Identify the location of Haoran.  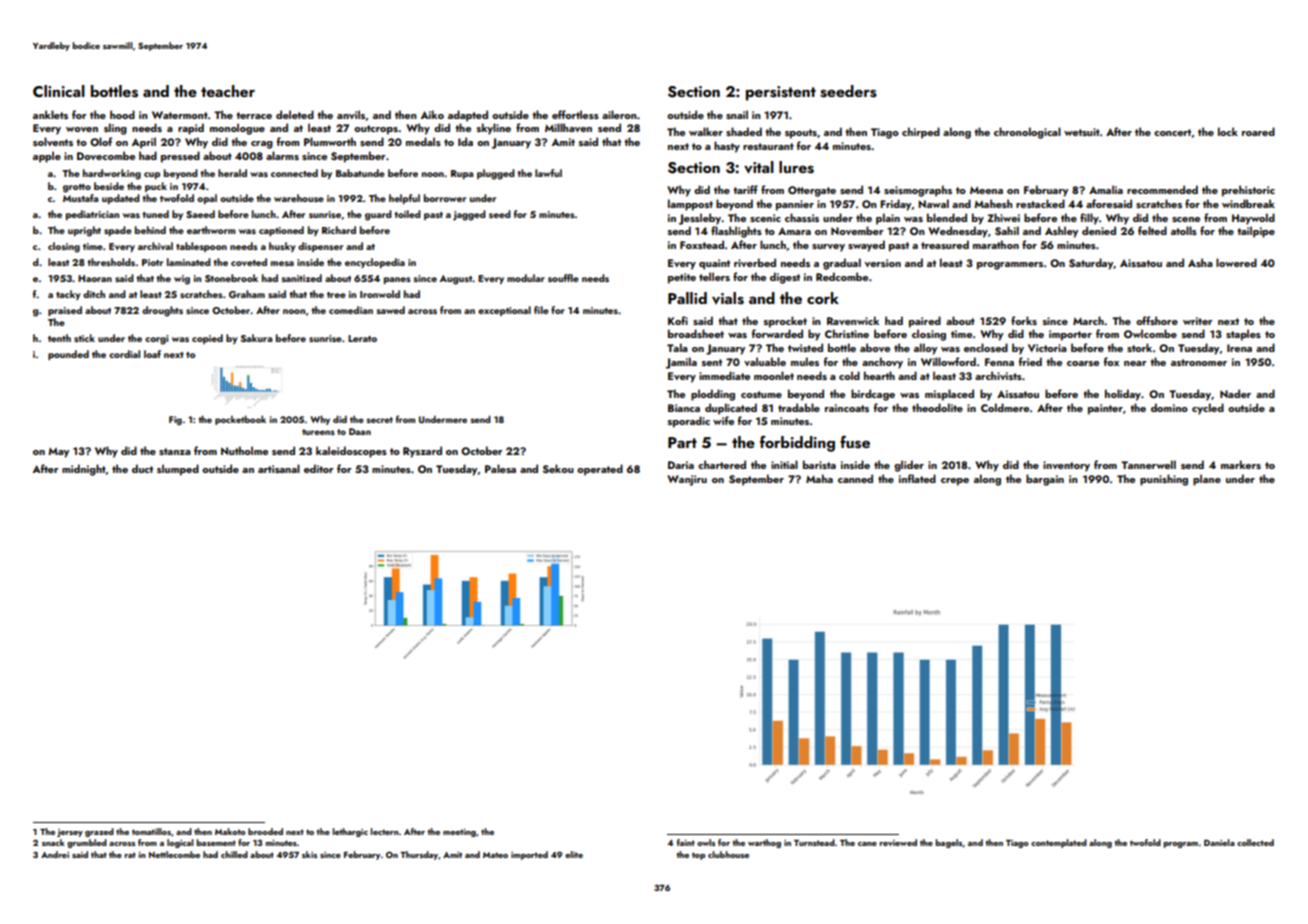
(95, 278).
